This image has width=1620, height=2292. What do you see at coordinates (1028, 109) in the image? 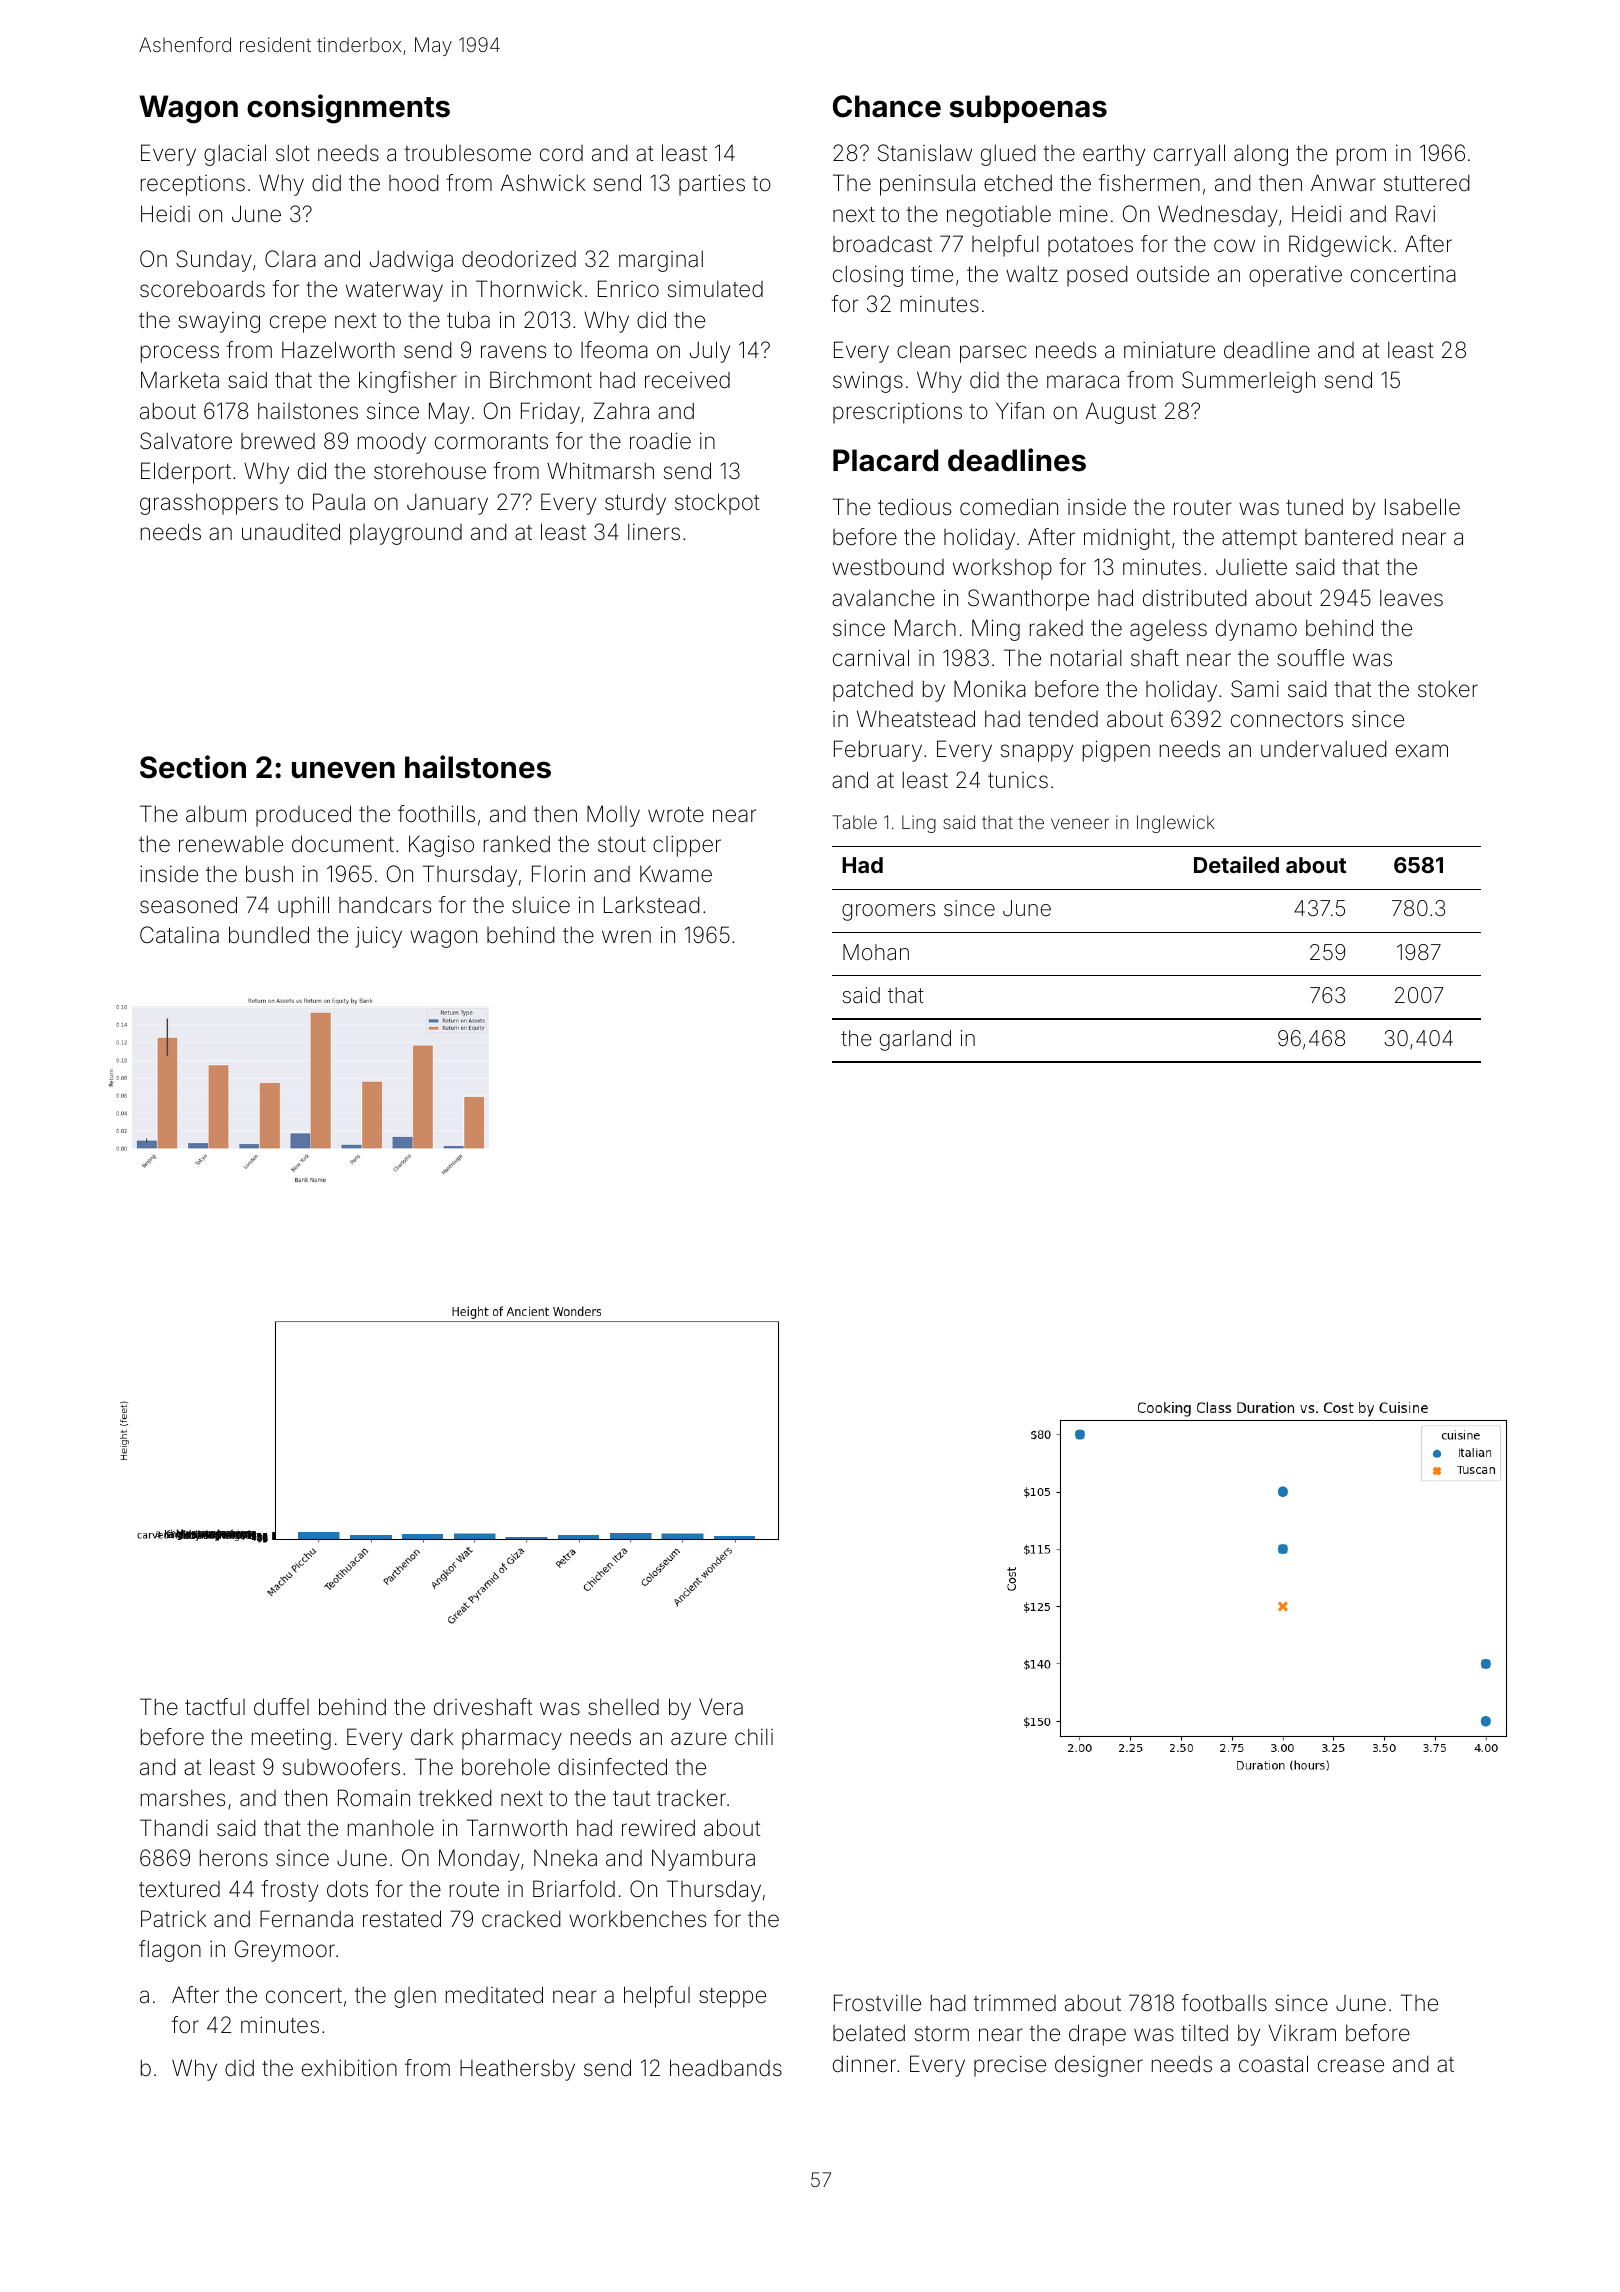
I see `subpoenas` at bounding box center [1028, 109].
